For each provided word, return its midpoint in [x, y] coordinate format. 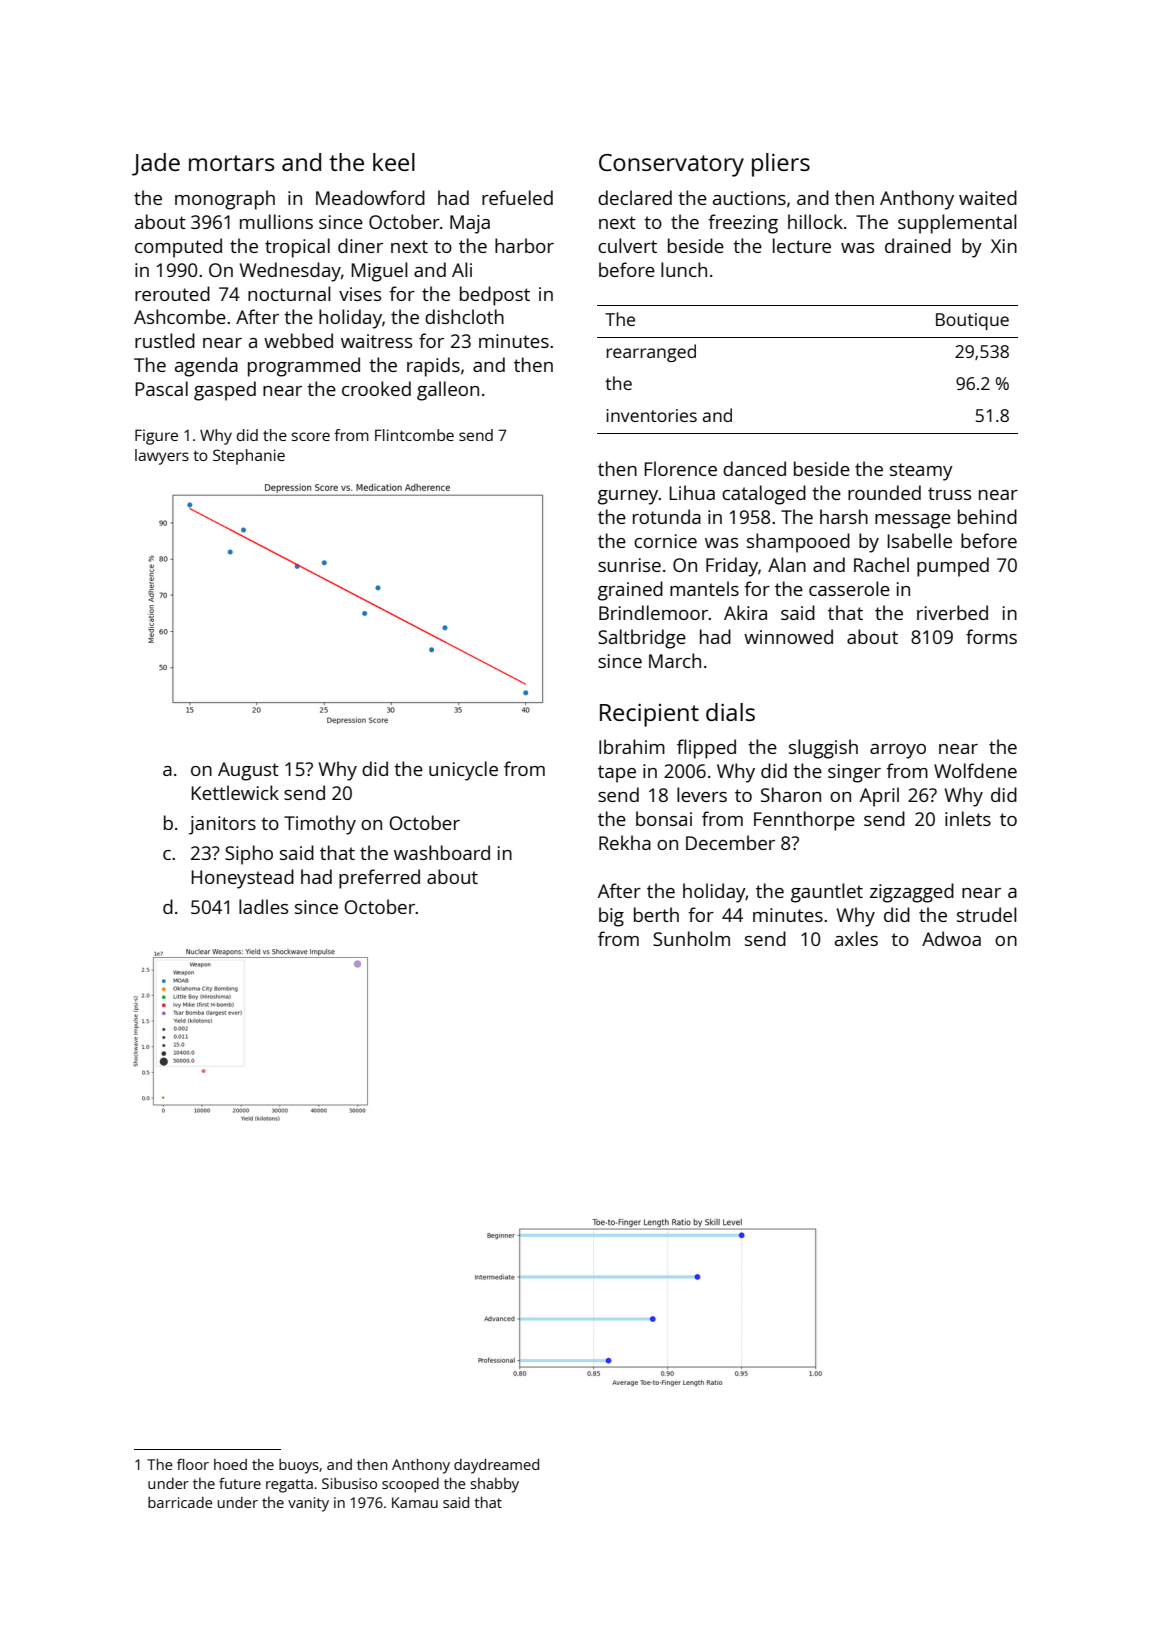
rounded [884, 492]
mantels [704, 588]
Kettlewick [235, 792]
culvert [627, 245]
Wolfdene [975, 770]
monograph [225, 200]
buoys [299, 1466]
